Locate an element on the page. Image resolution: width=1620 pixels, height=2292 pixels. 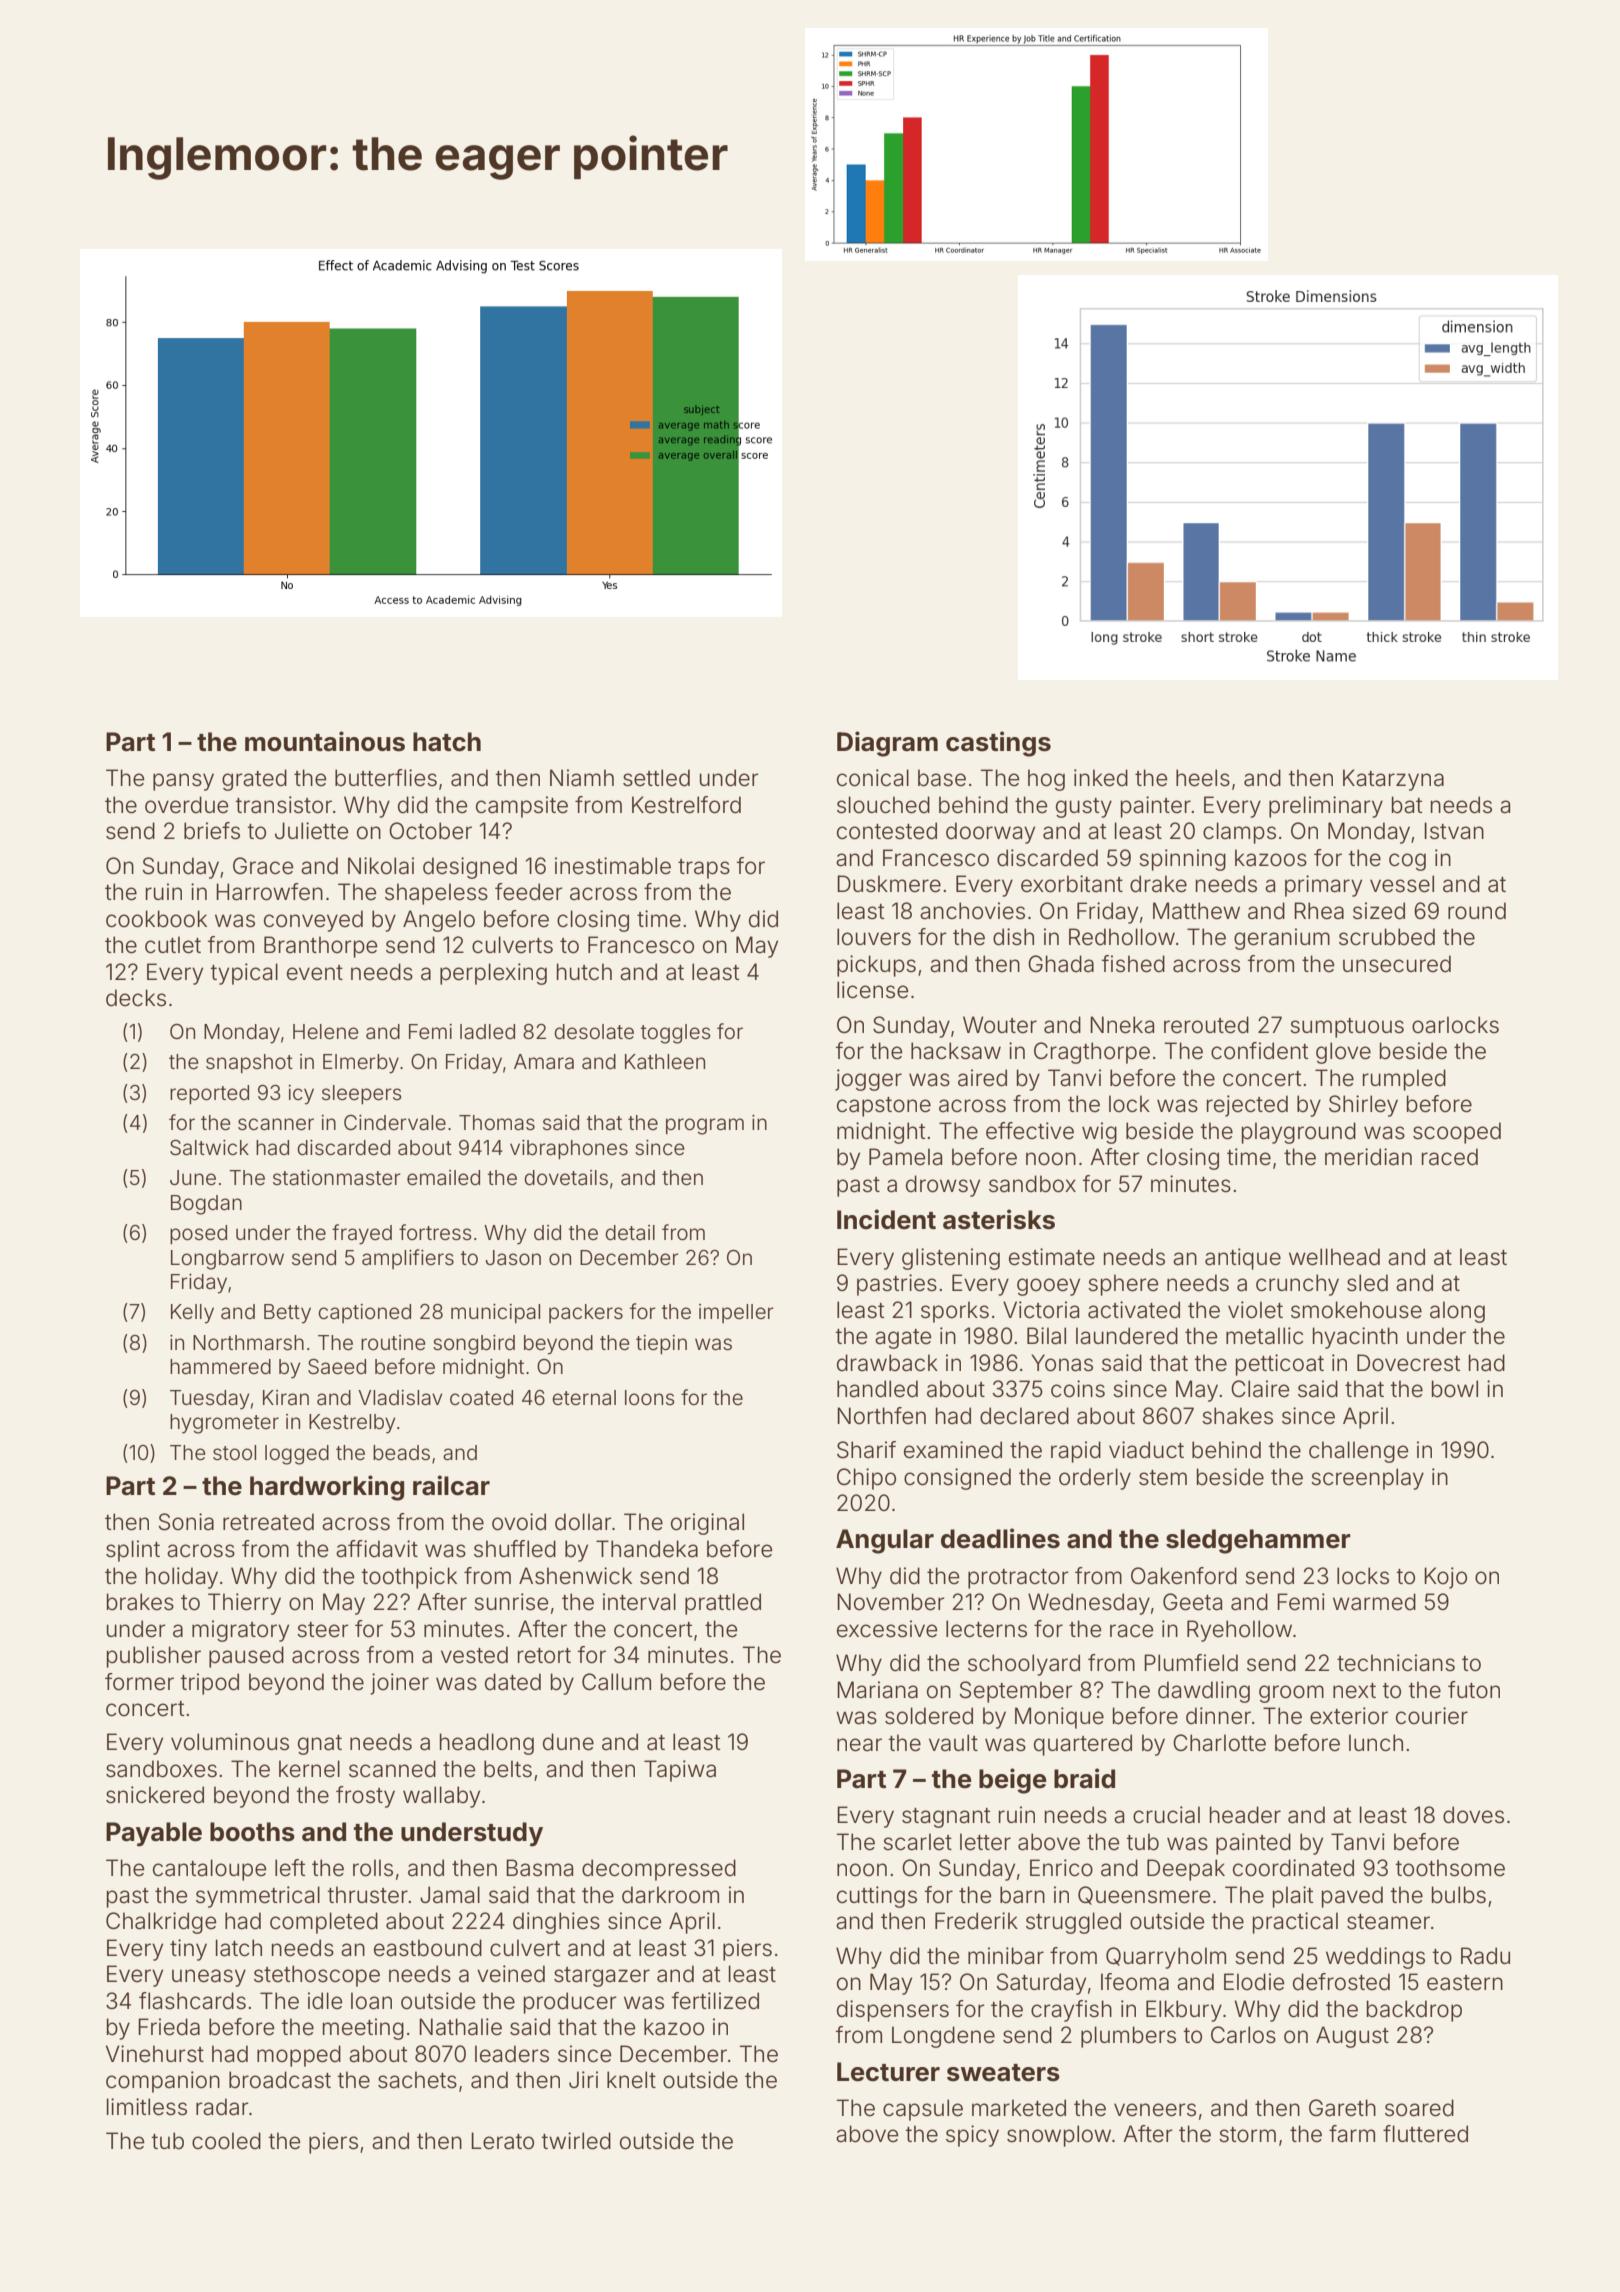
traps is located at coordinates (704, 869).
